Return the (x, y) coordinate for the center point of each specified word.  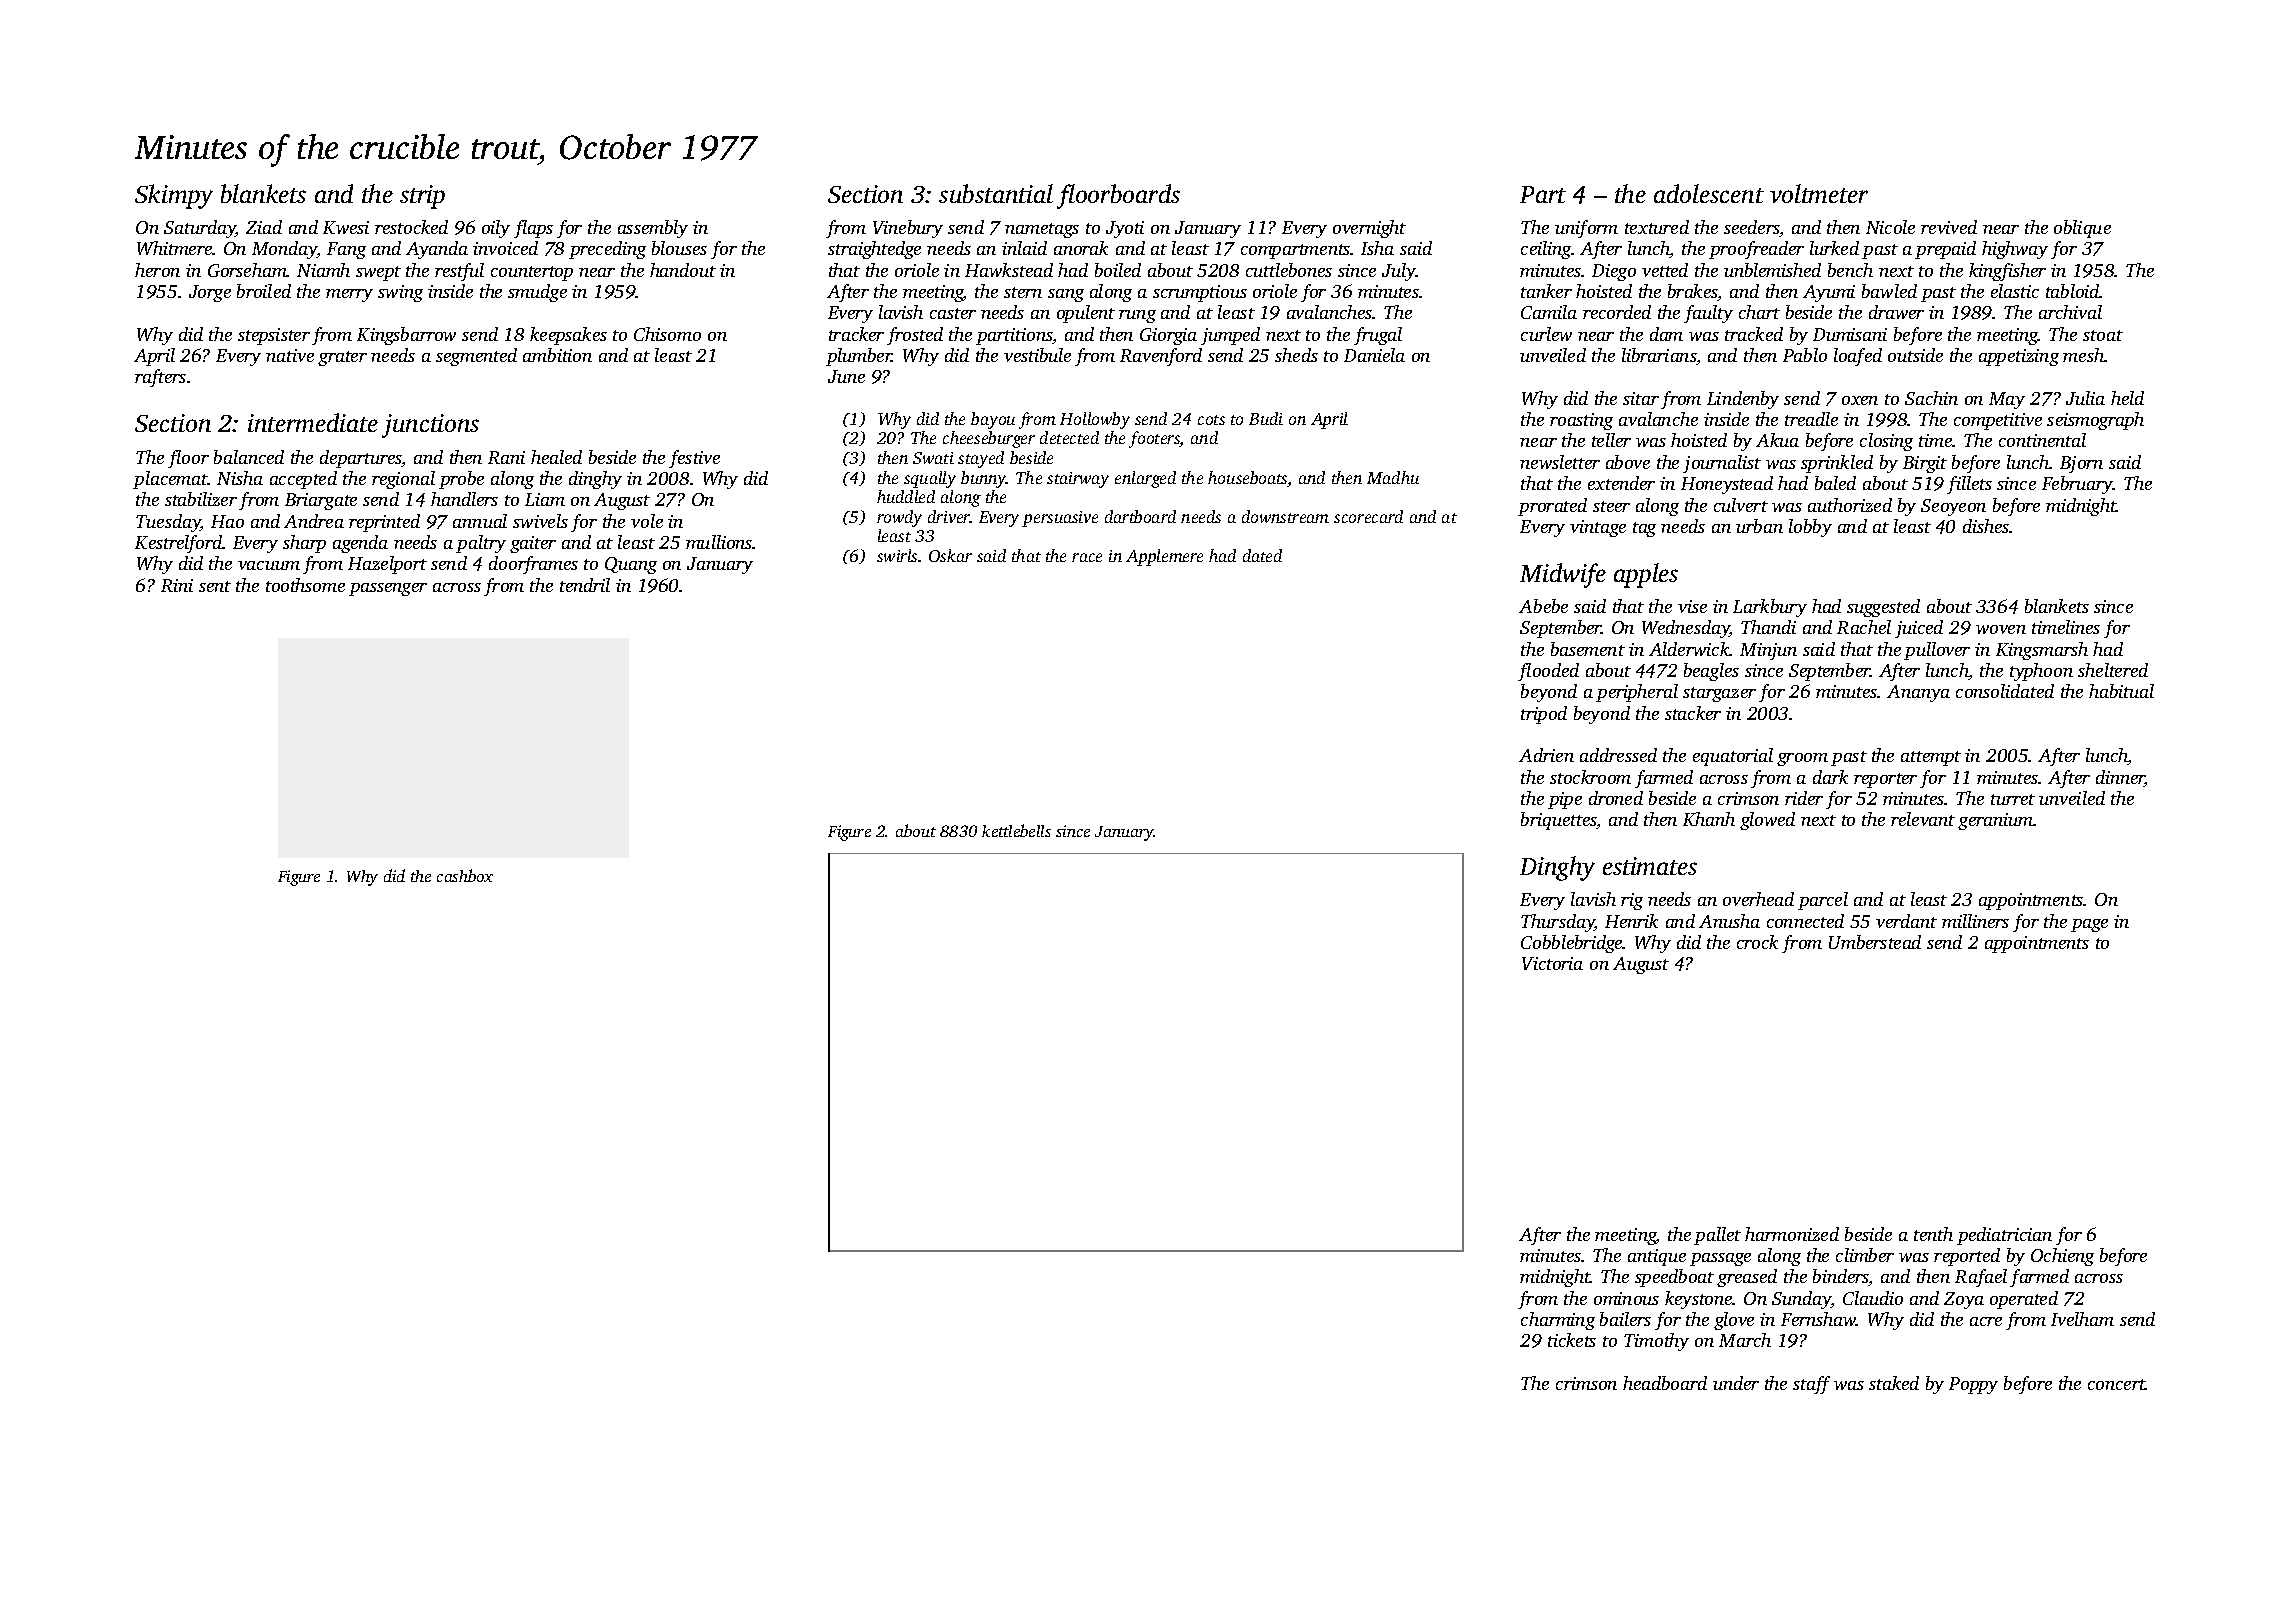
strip (422, 197)
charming (1558, 1321)
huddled (906, 496)
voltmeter (1819, 193)
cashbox (465, 875)
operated (2024, 1300)
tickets (1572, 1340)
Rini (177, 585)
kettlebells (1016, 830)
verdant (1906, 921)
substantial (996, 193)
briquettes (1559, 821)
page (2089, 925)
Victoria (1552, 963)
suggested (1883, 608)
